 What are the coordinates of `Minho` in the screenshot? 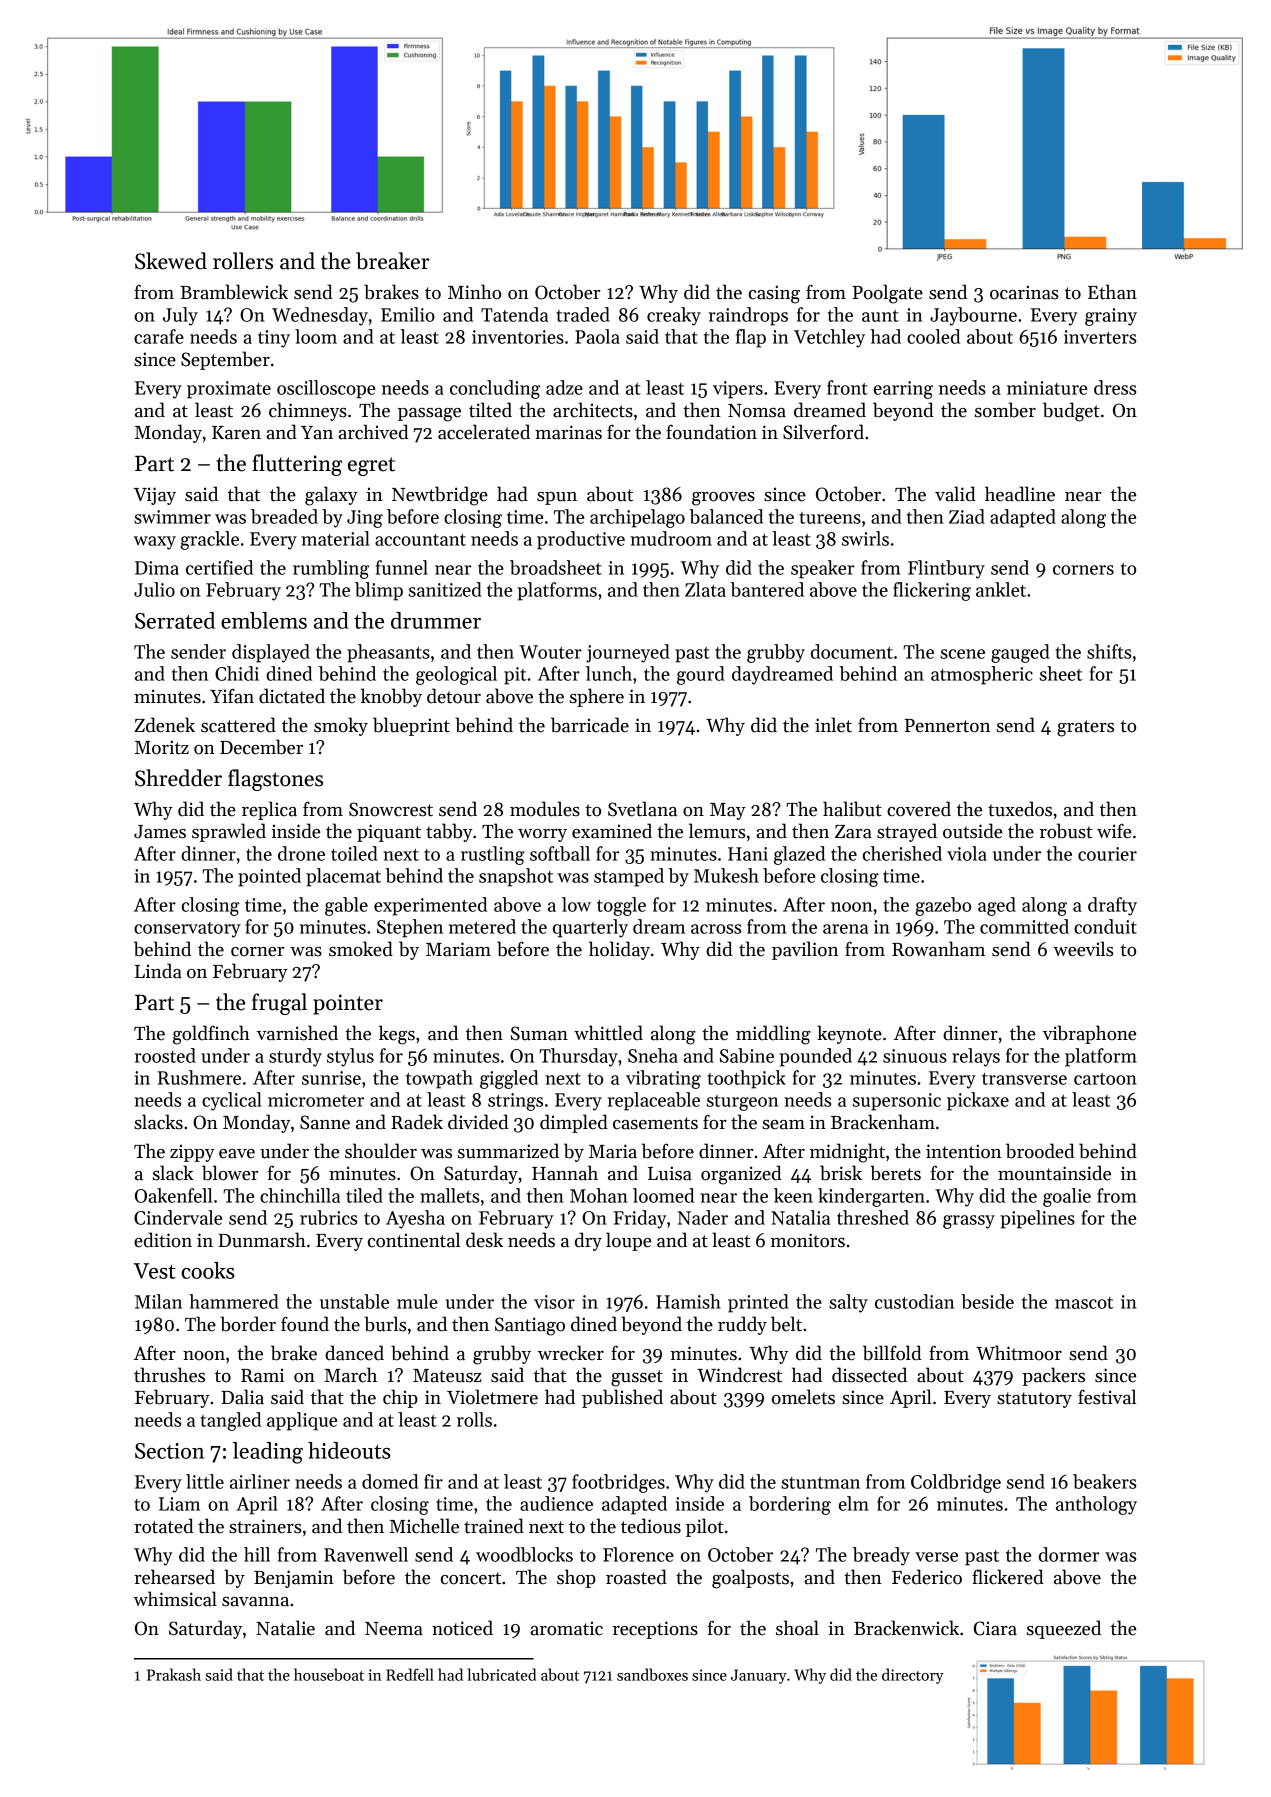 It's located at (474, 292).
